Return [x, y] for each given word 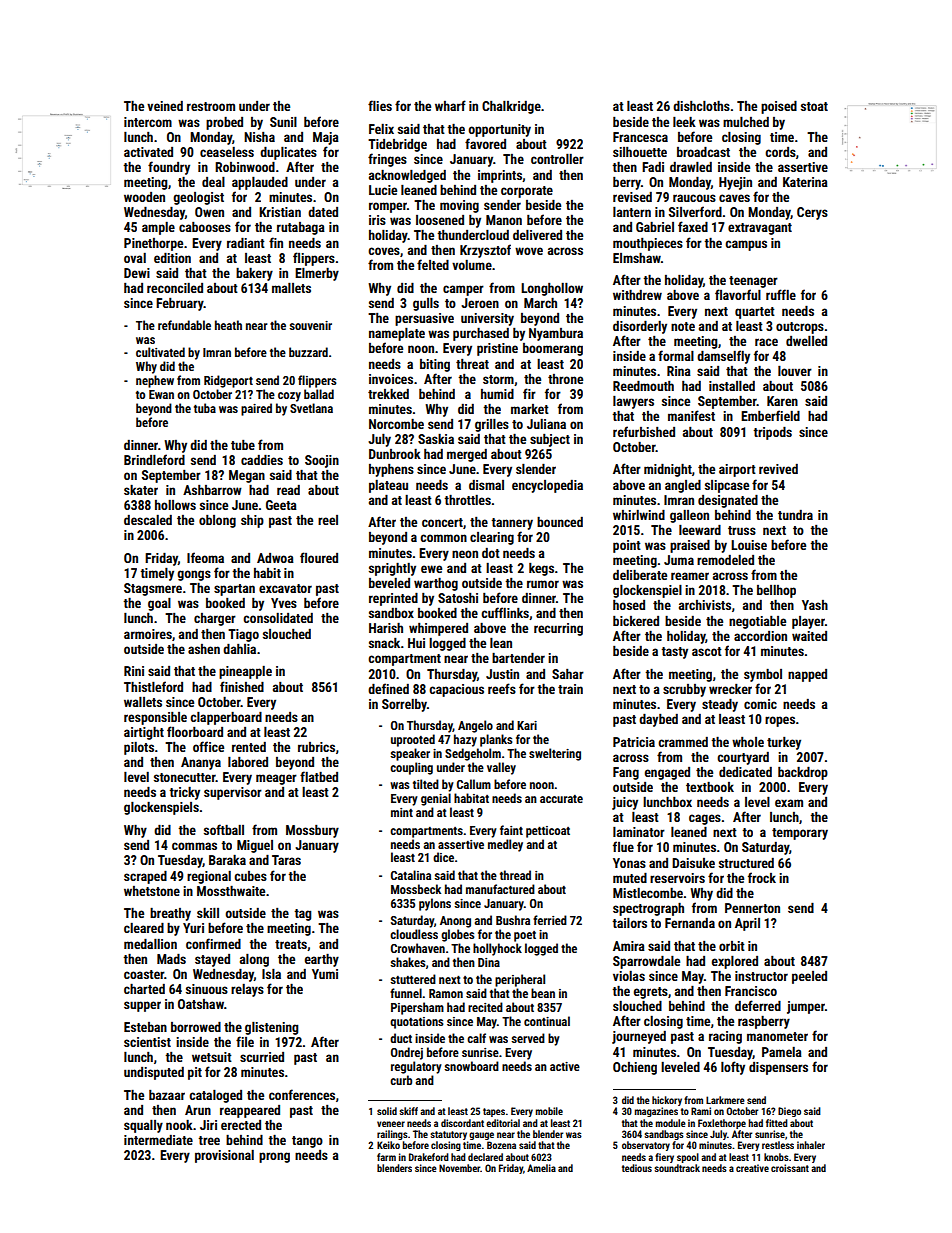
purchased [481, 334]
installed [732, 386]
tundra [795, 515]
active [565, 1066]
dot [491, 553]
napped [807, 675]
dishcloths [701, 106]
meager [276, 779]
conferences [302, 1094]
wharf [450, 105]
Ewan [161, 394]
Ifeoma [205, 557]
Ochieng [635, 1068]
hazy [465, 740]
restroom [211, 106]
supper [142, 1006]
